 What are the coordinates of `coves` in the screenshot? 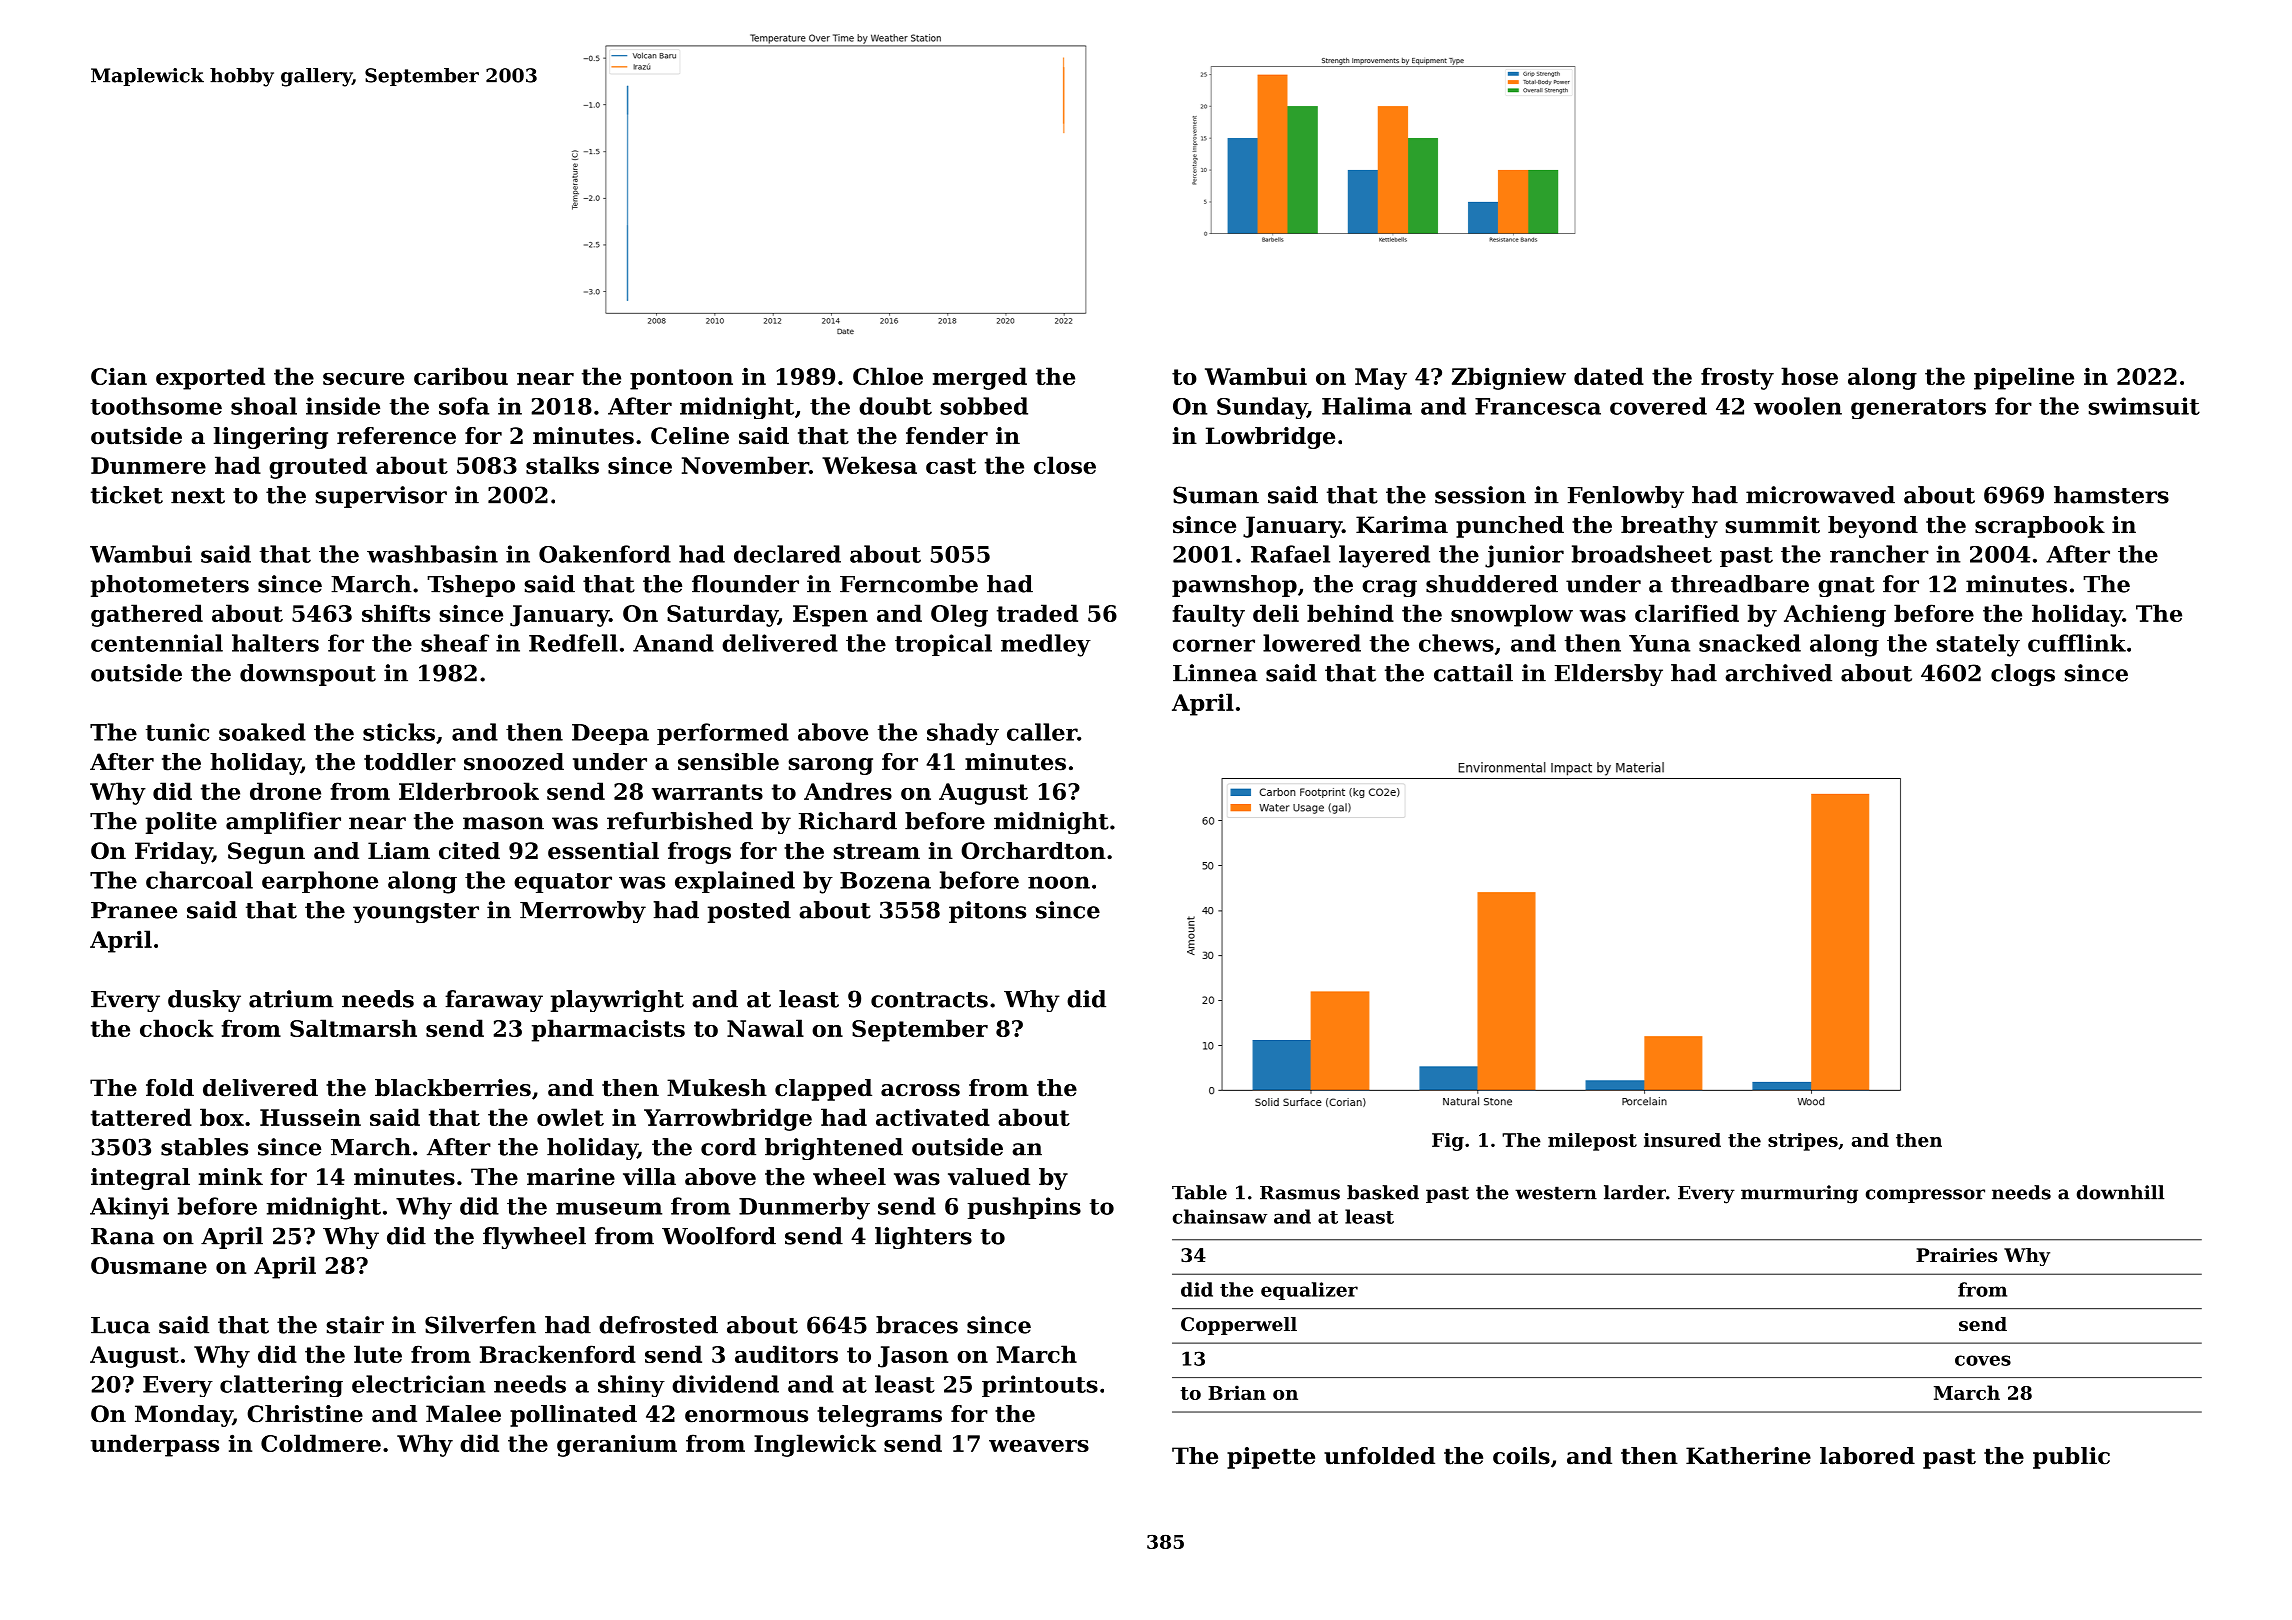 It's located at (1983, 1360).
